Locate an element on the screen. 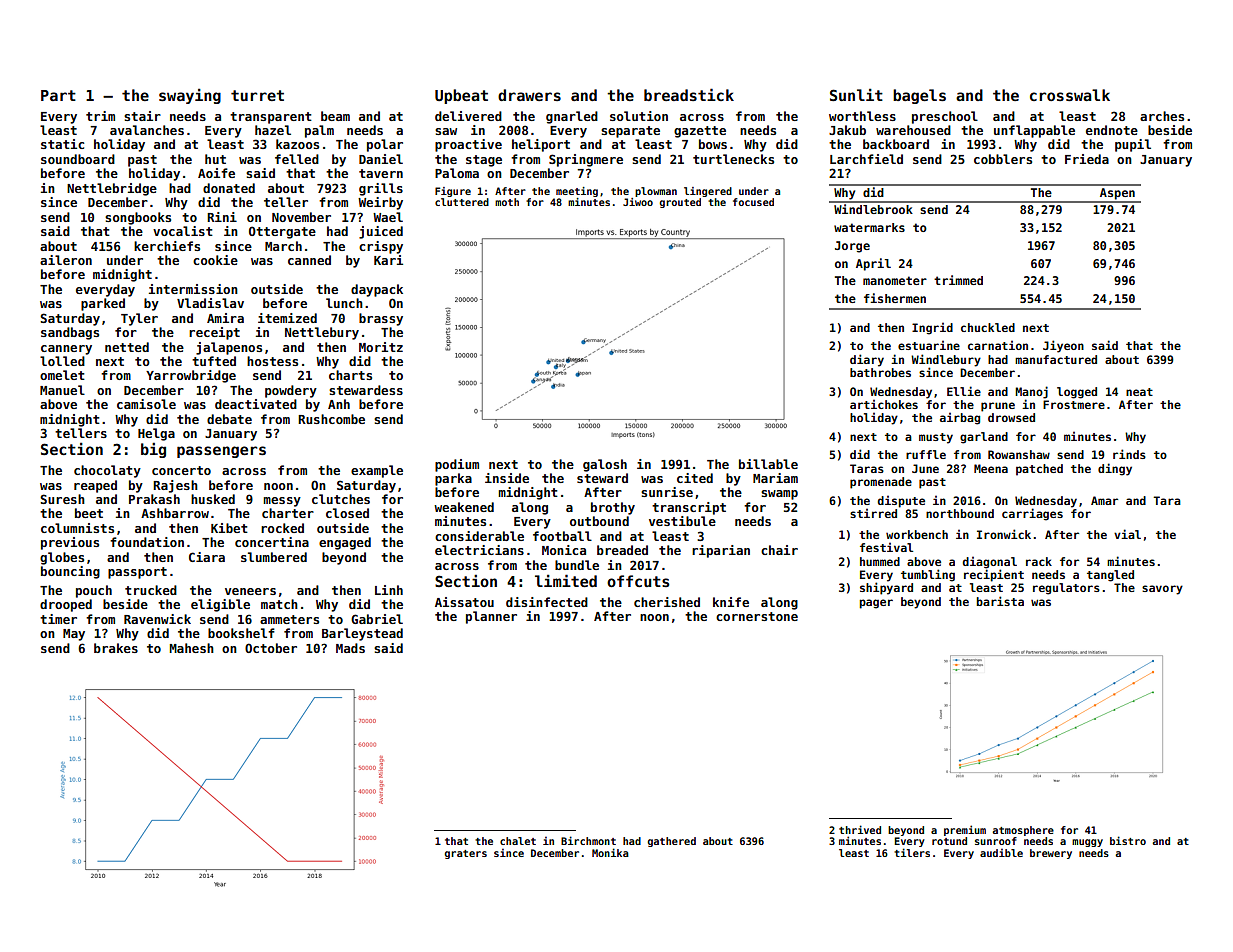 The image size is (1233, 952). Rini is located at coordinates (222, 217).
